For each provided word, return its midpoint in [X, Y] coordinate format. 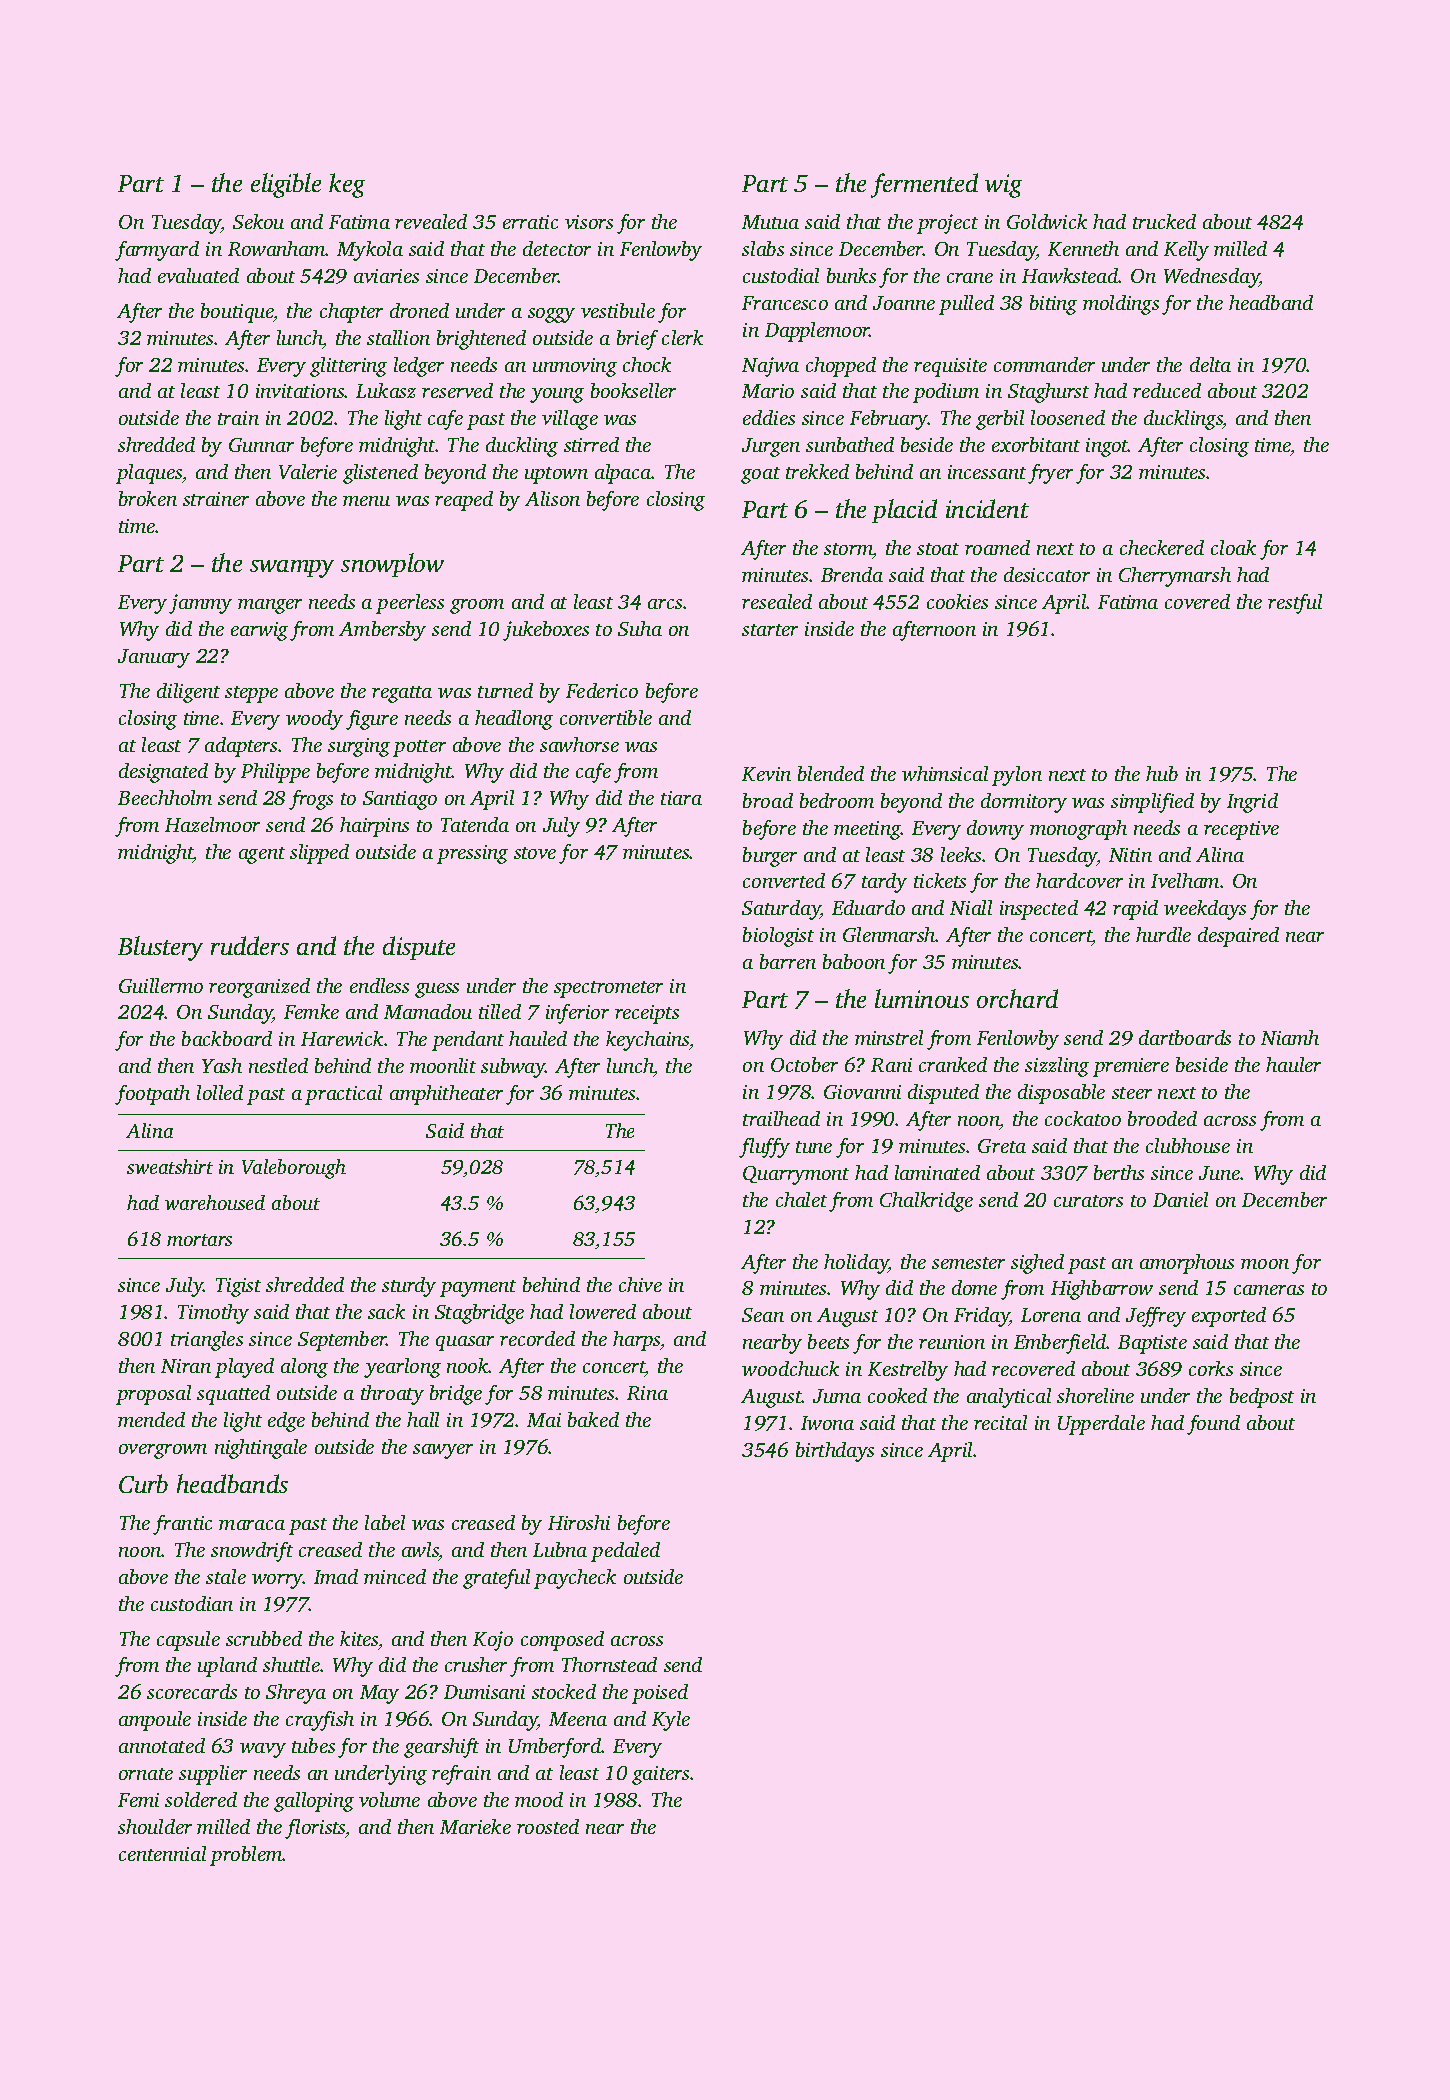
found [1213, 1425]
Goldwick [1047, 221]
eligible [286, 185]
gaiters [660, 1775]
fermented [924, 185]
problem [246, 1856]
